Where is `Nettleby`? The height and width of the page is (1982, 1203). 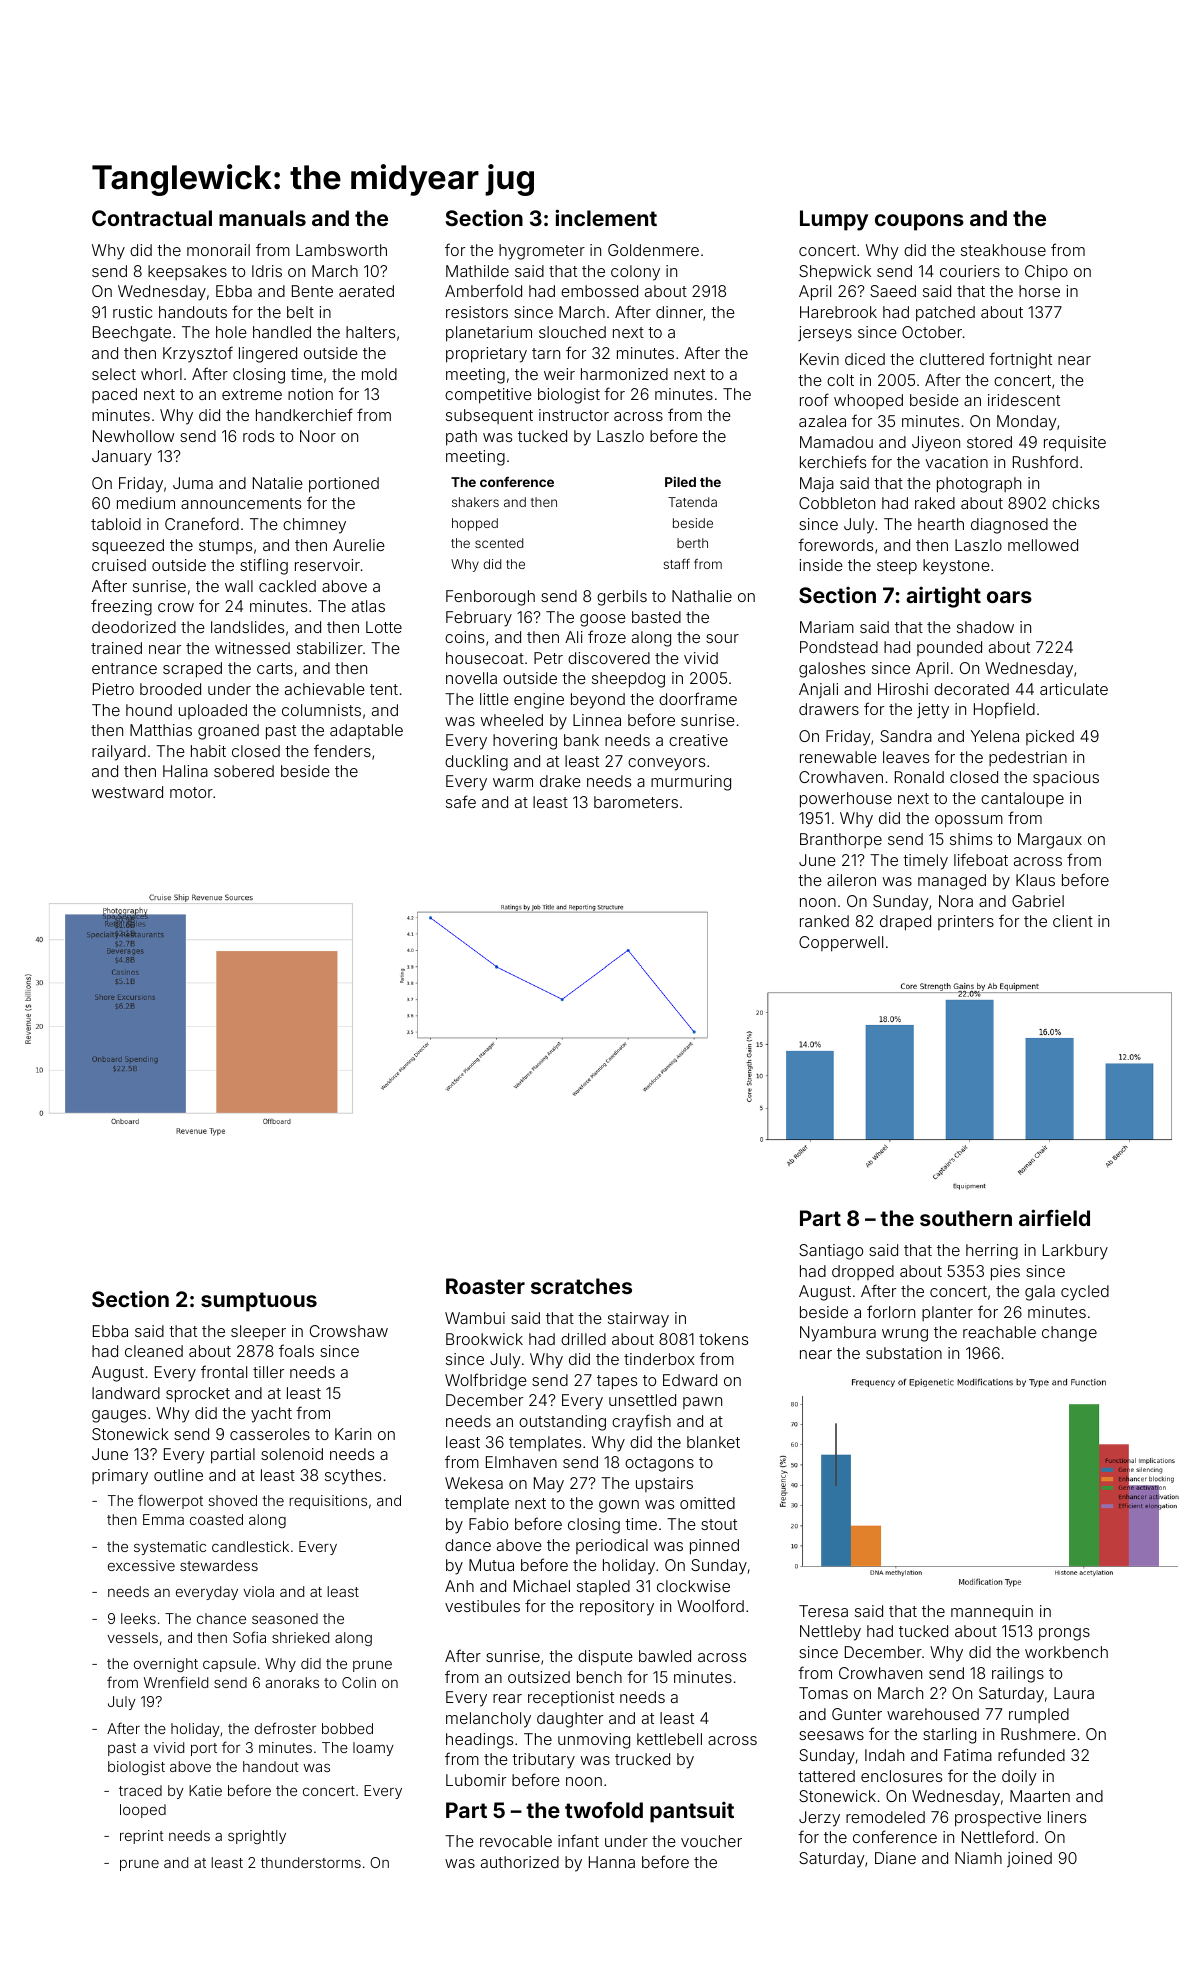
Nettleby is located at coordinates (830, 1633).
